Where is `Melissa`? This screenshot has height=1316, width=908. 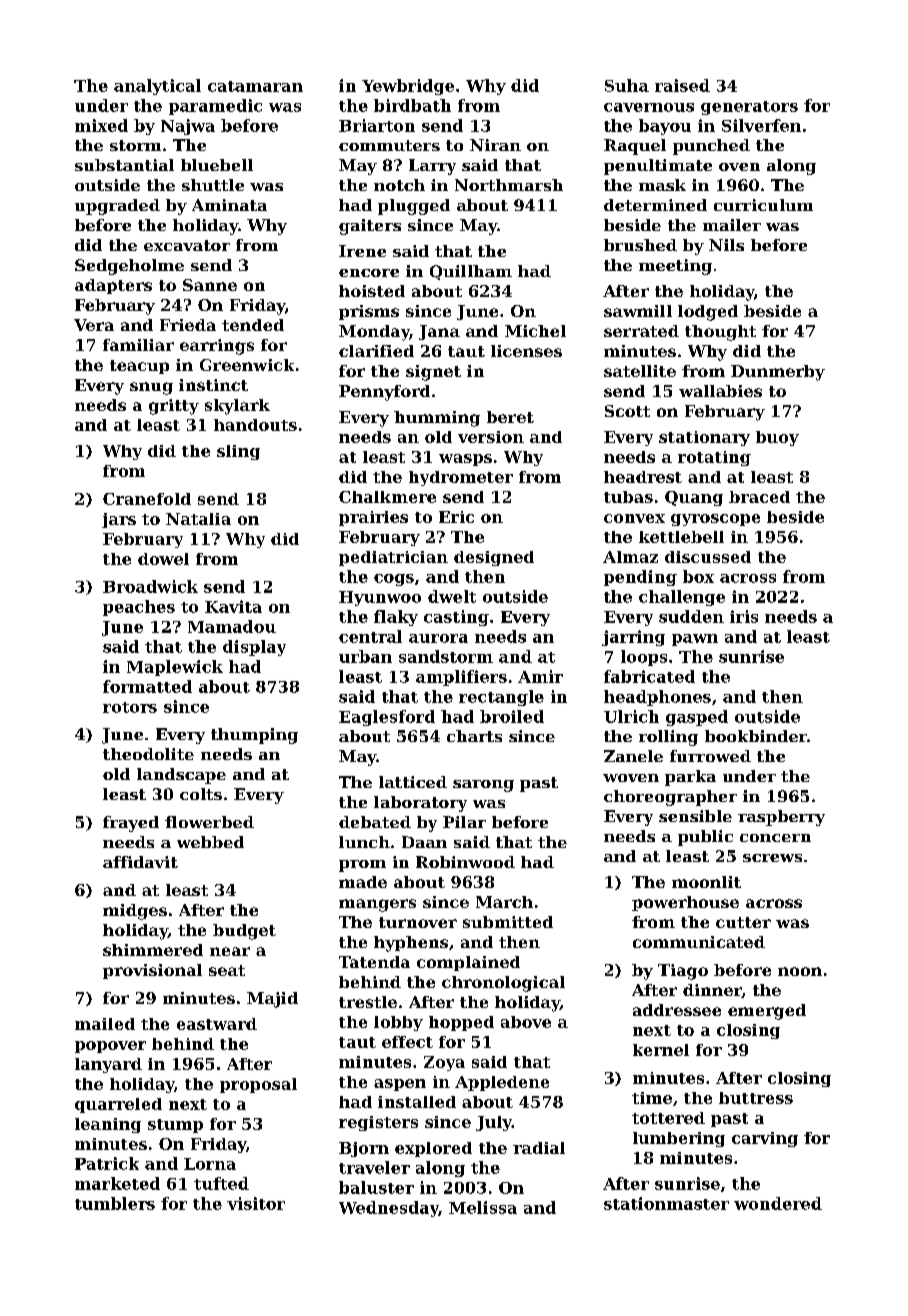
Melissa is located at coordinates (483, 1207).
